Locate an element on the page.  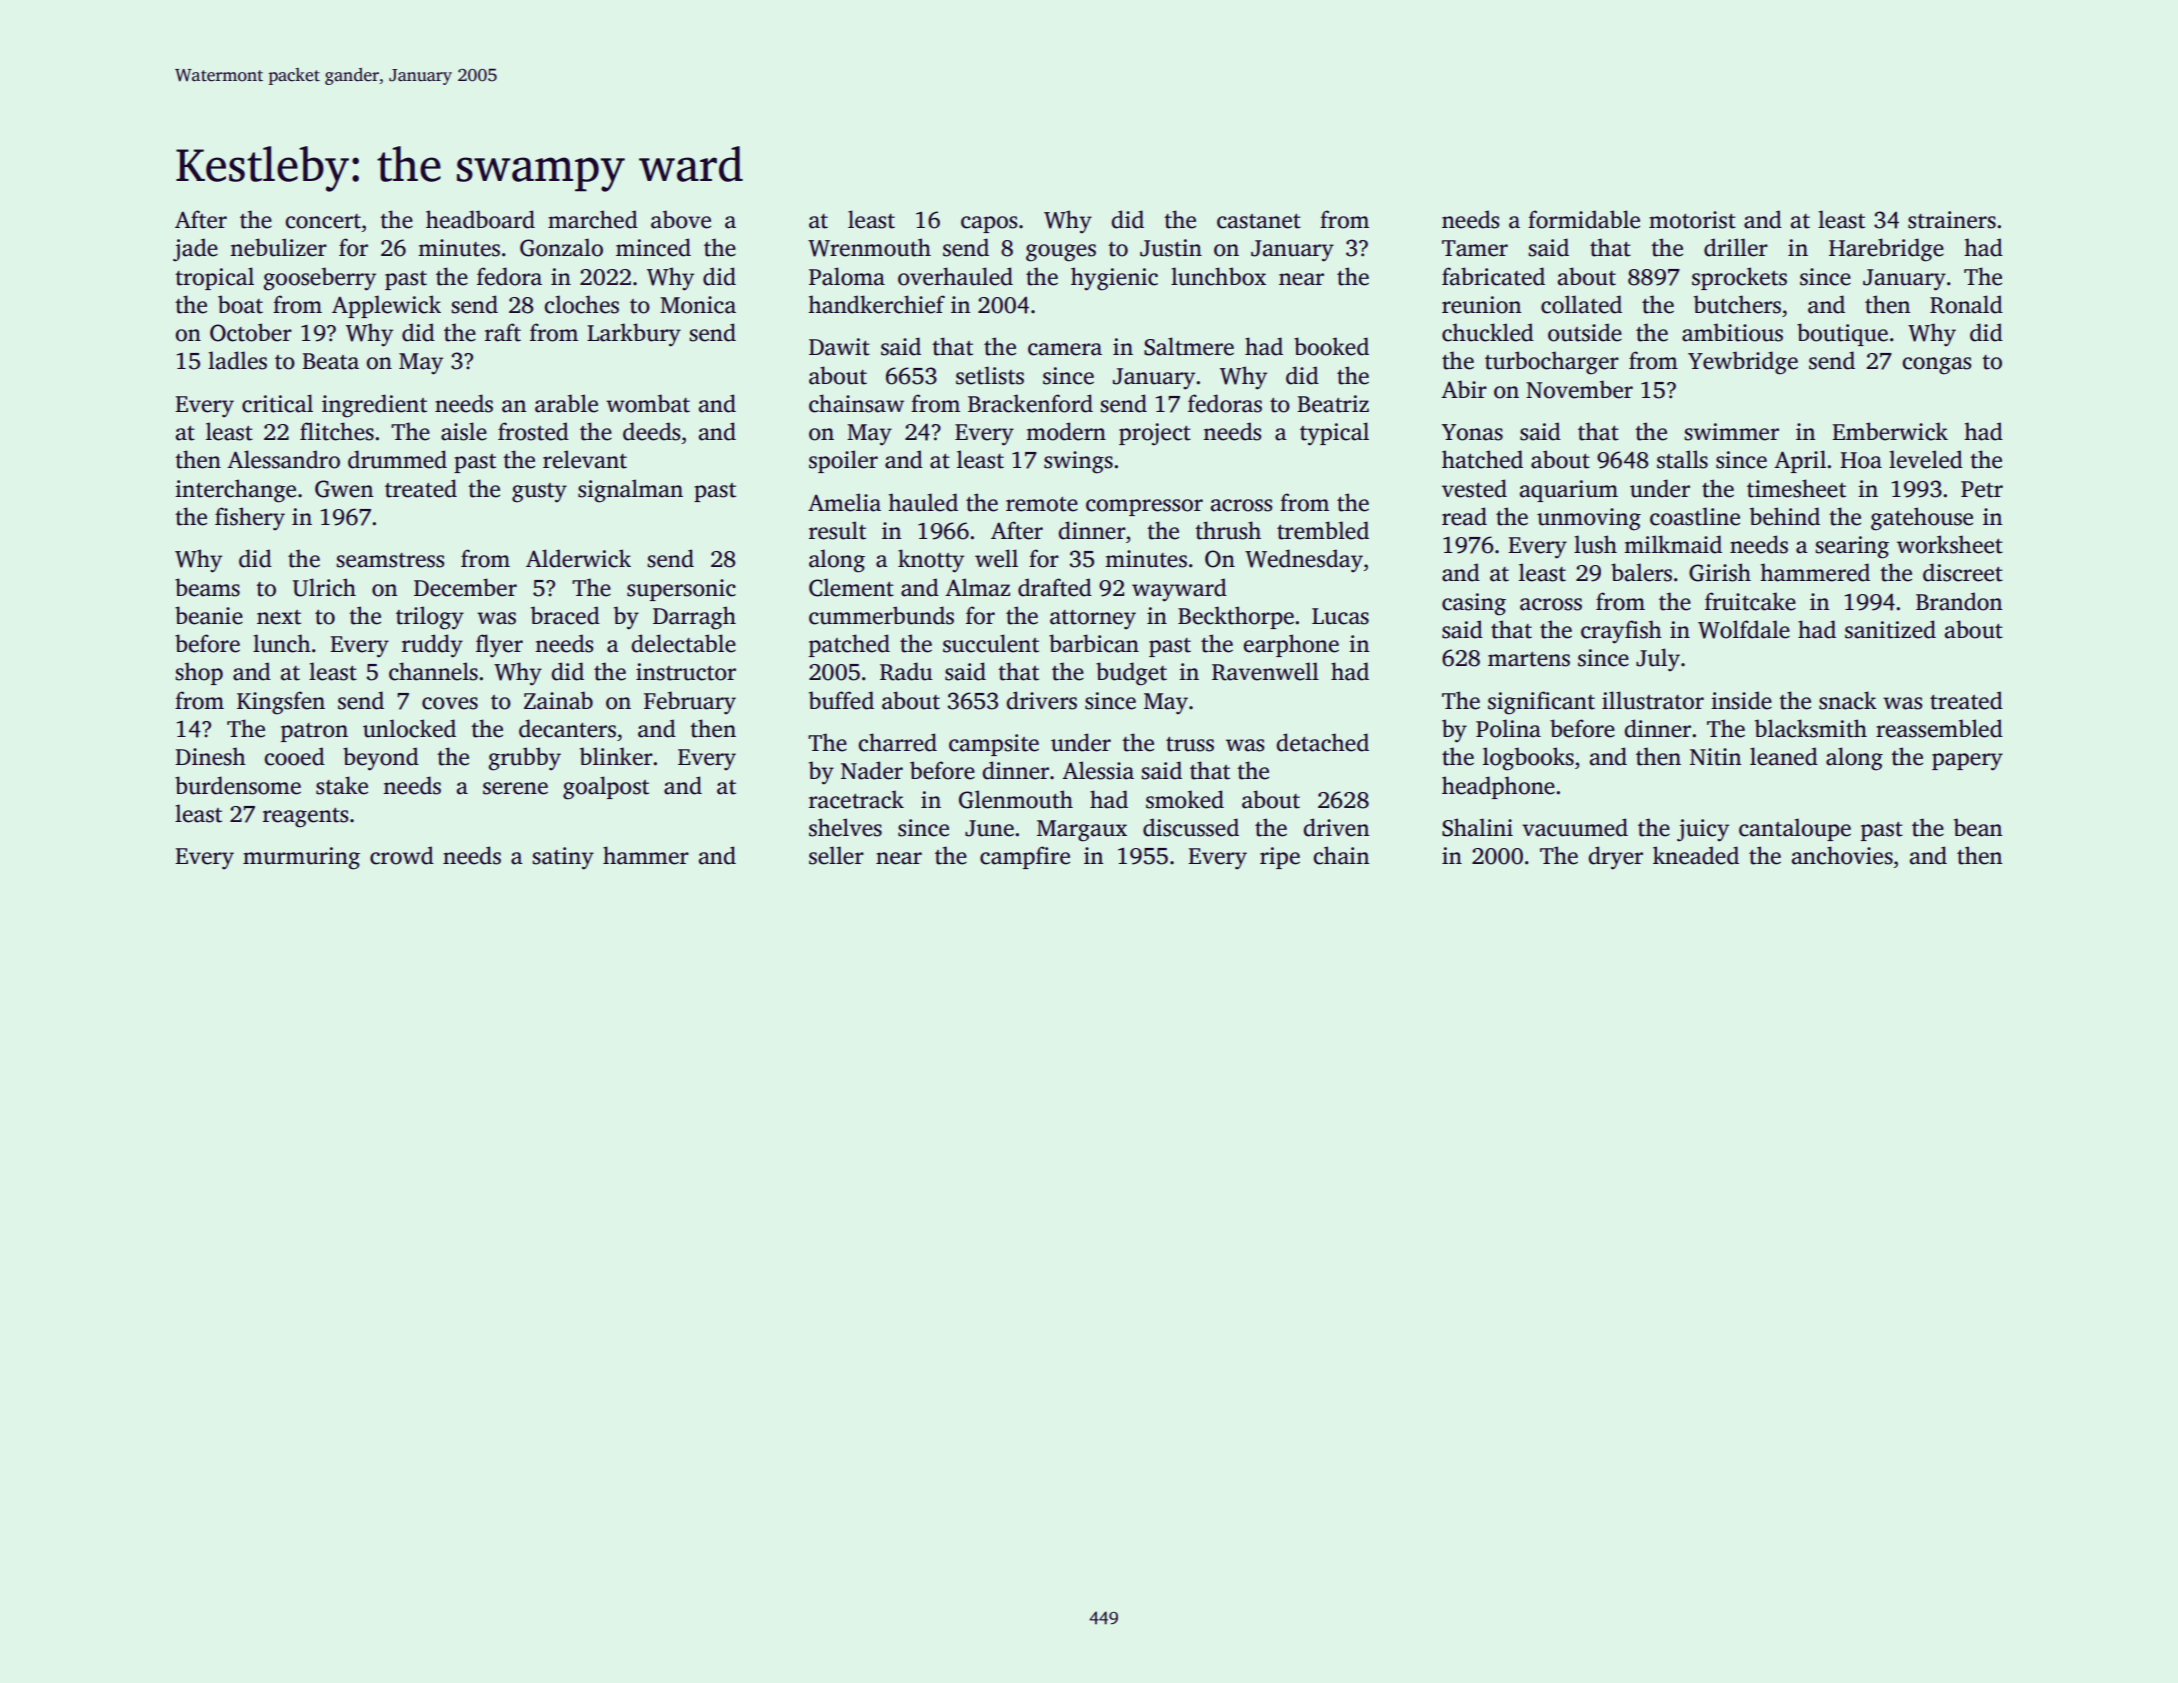
April is located at coordinates (1800, 461).
